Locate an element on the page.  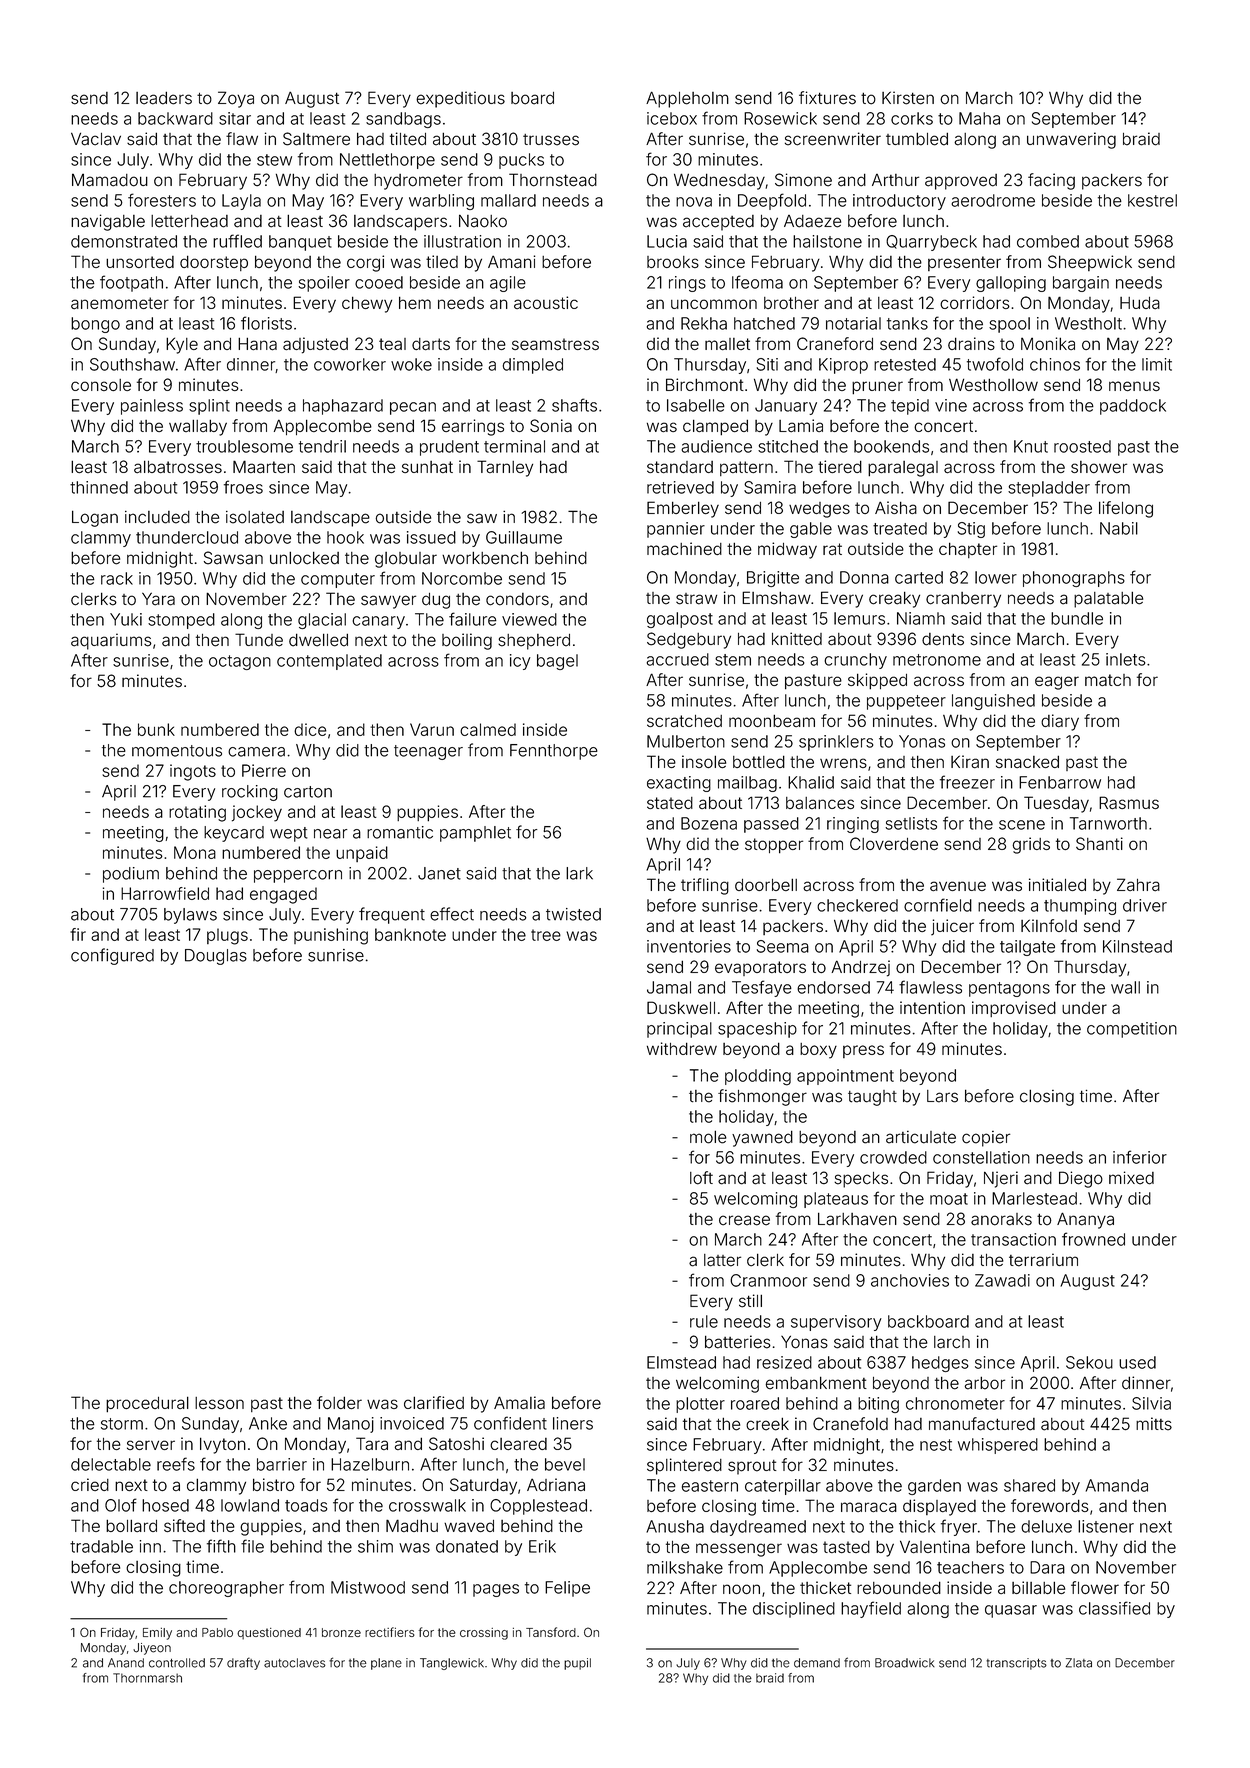
Mamadou is located at coordinates (110, 180).
